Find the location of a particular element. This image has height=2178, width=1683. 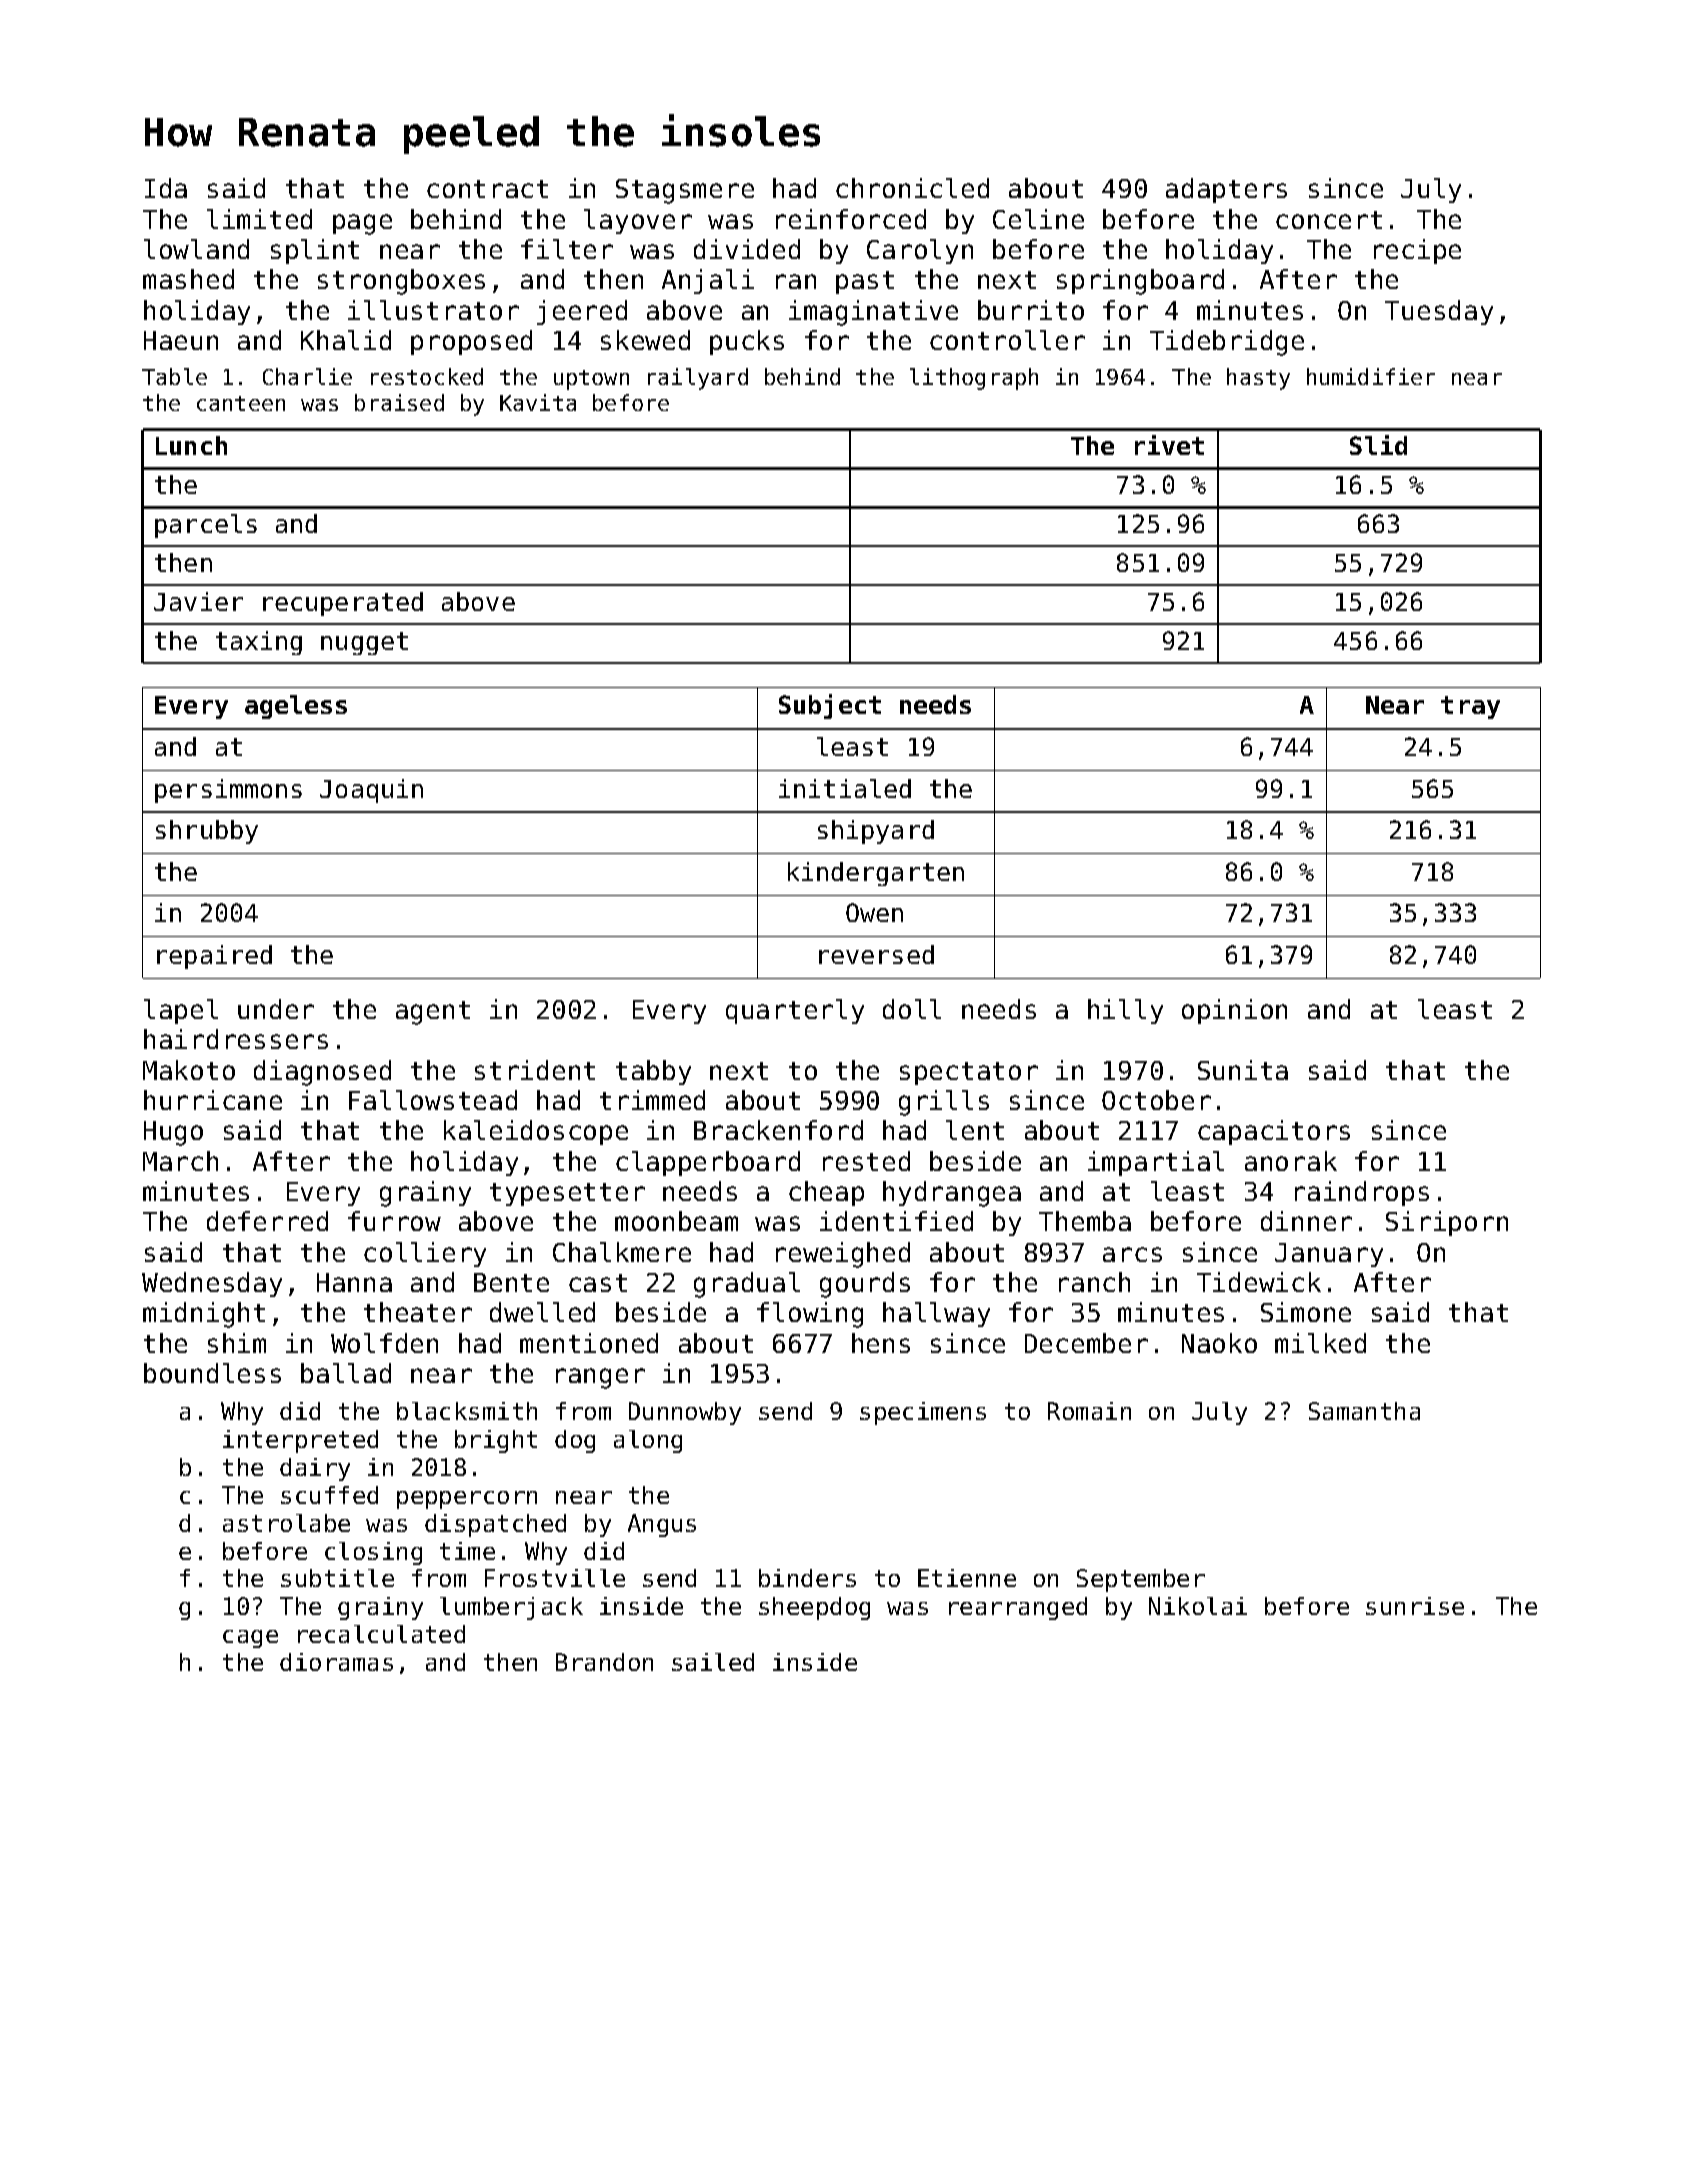

sailed is located at coordinates (713, 1662).
